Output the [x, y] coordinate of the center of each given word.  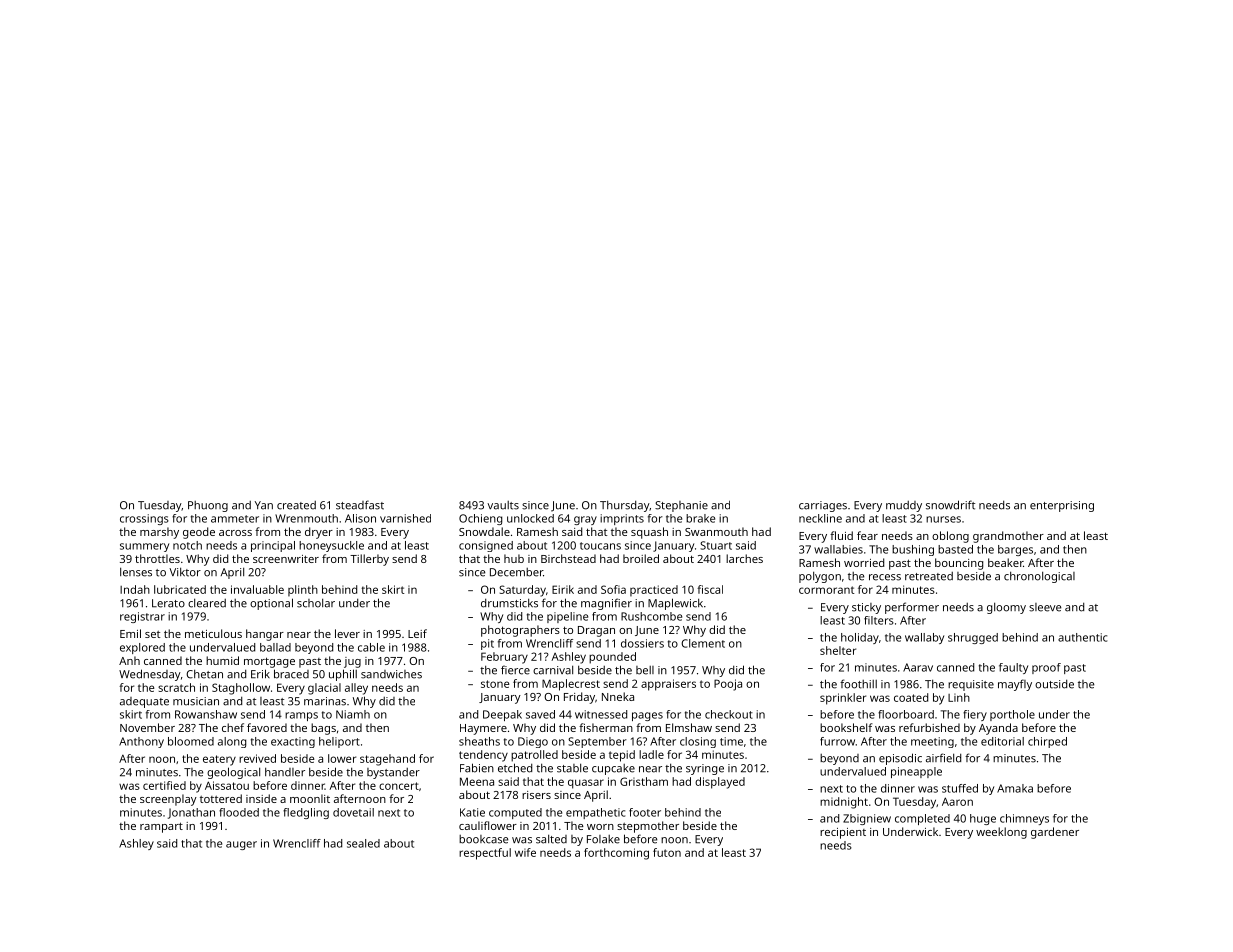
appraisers [668, 685]
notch [187, 545]
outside [1054, 684]
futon [667, 852]
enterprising [1062, 506]
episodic [900, 759]
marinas [325, 701]
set [153, 634]
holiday [860, 638]
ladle [651, 754]
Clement [703, 643]
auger [241, 845]
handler [285, 772]
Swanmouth [716, 531]
